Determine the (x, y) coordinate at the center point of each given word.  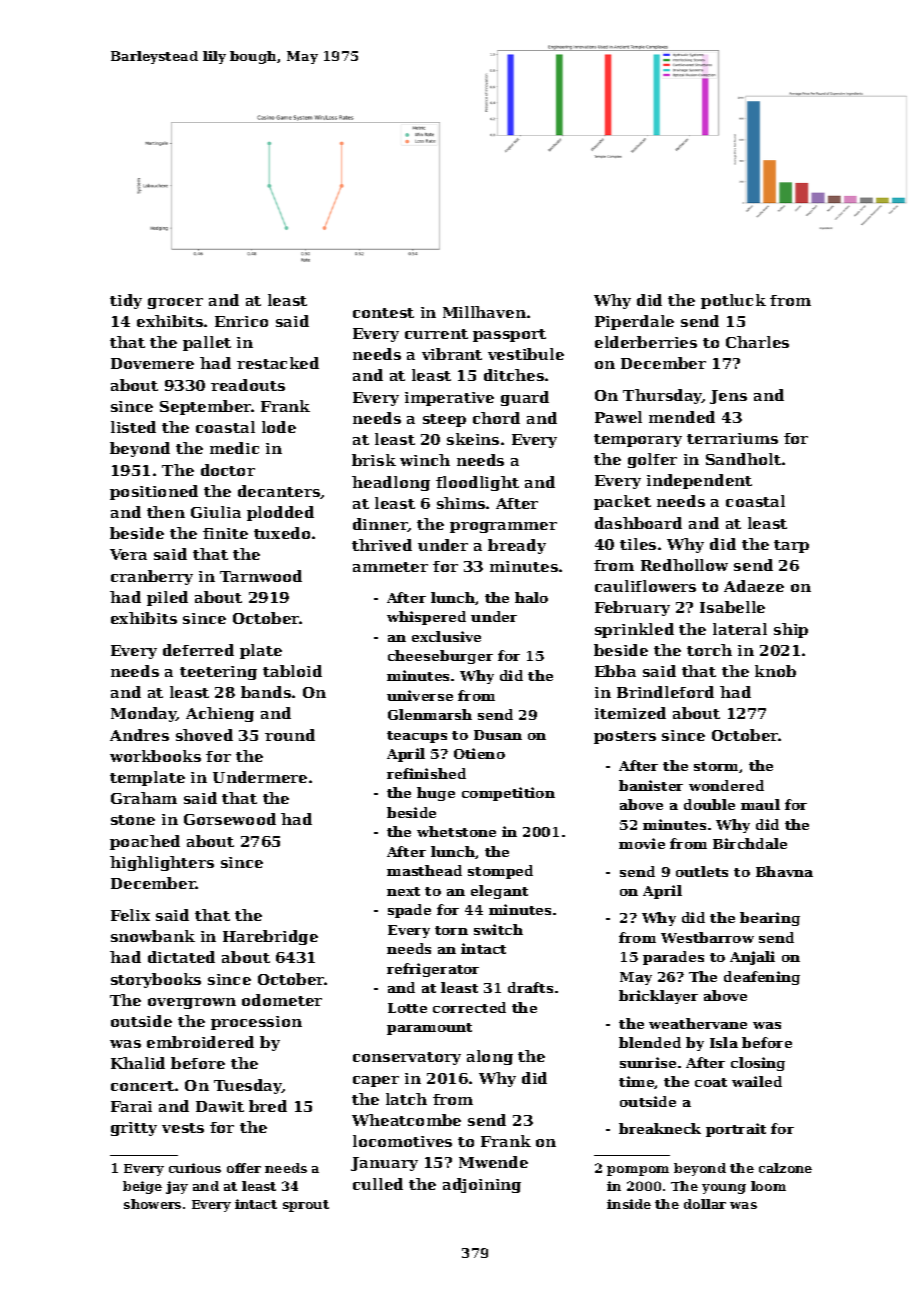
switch (498, 929)
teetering (218, 673)
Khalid (138, 1063)
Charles (757, 342)
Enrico (241, 321)
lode (279, 427)
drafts (530, 987)
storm (716, 766)
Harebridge (270, 937)
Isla (724, 1042)
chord (496, 418)
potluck (733, 301)
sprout (306, 1206)
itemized (630, 713)
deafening (762, 978)
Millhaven (484, 312)
